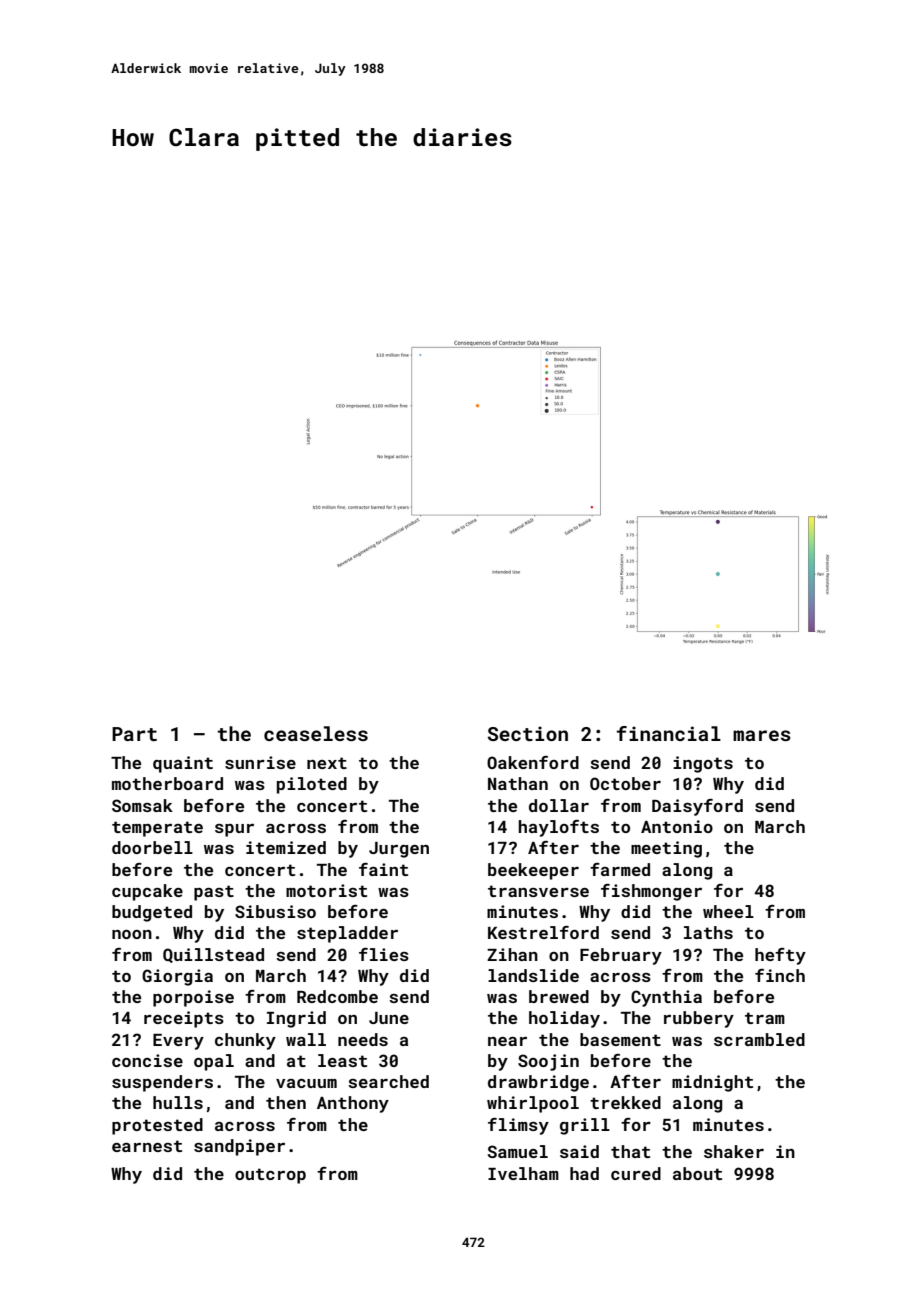 This screenshot has width=924, height=1314. I want to click on piloted, so click(312, 785).
